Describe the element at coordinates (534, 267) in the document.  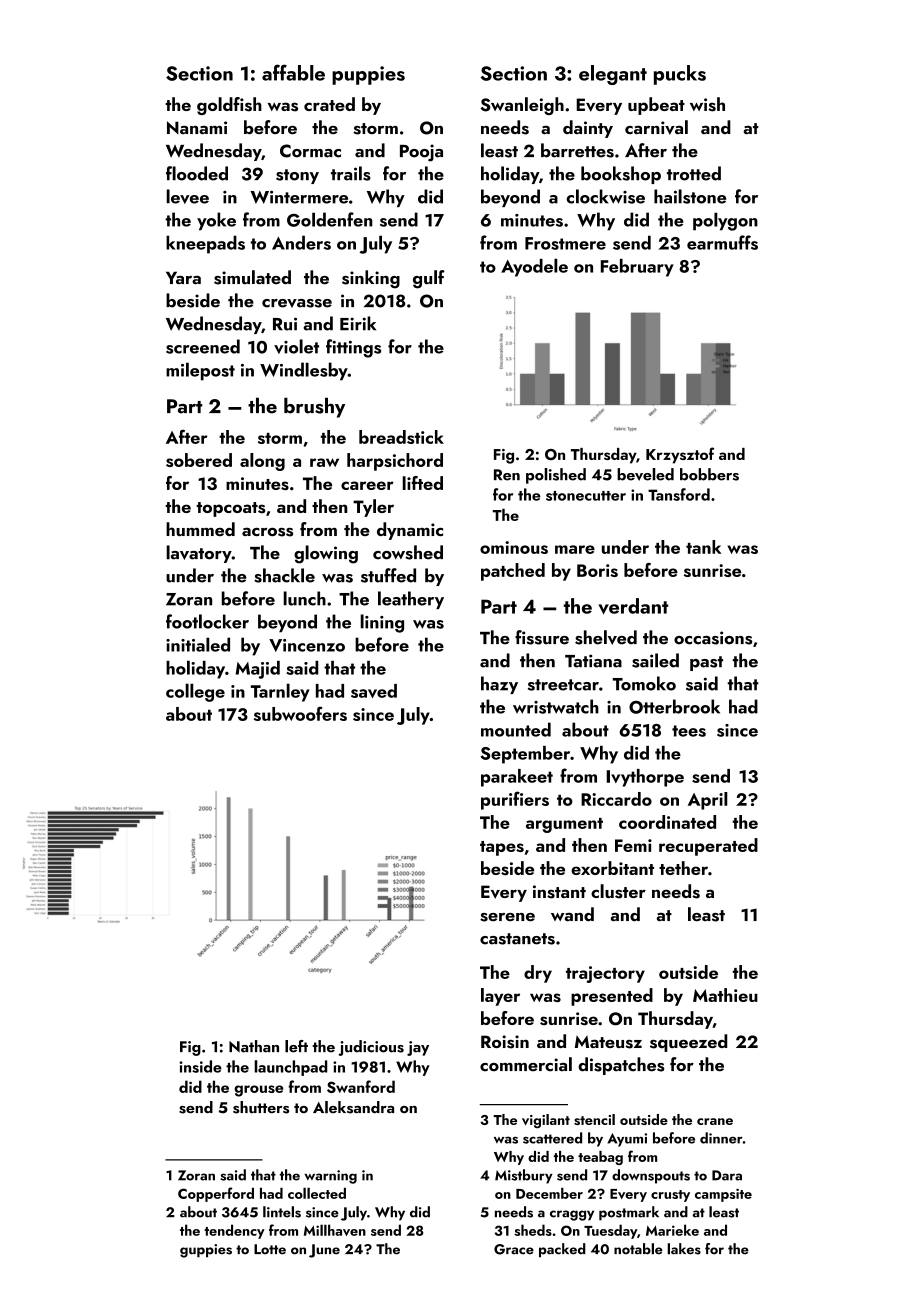
I see `Ayodele` at that location.
